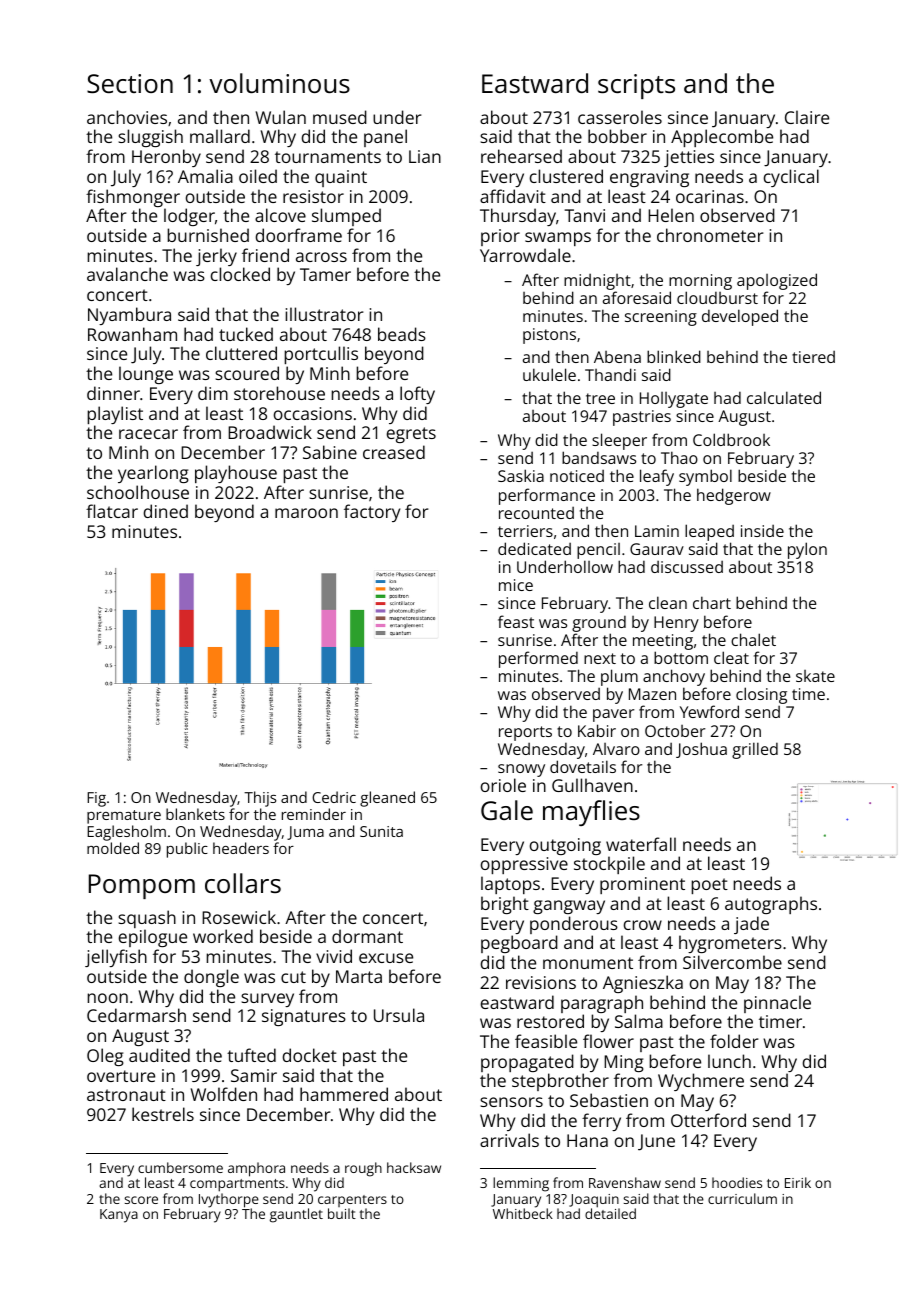 The width and height of the page is (924, 1311). I want to click on paver, so click(613, 715).
